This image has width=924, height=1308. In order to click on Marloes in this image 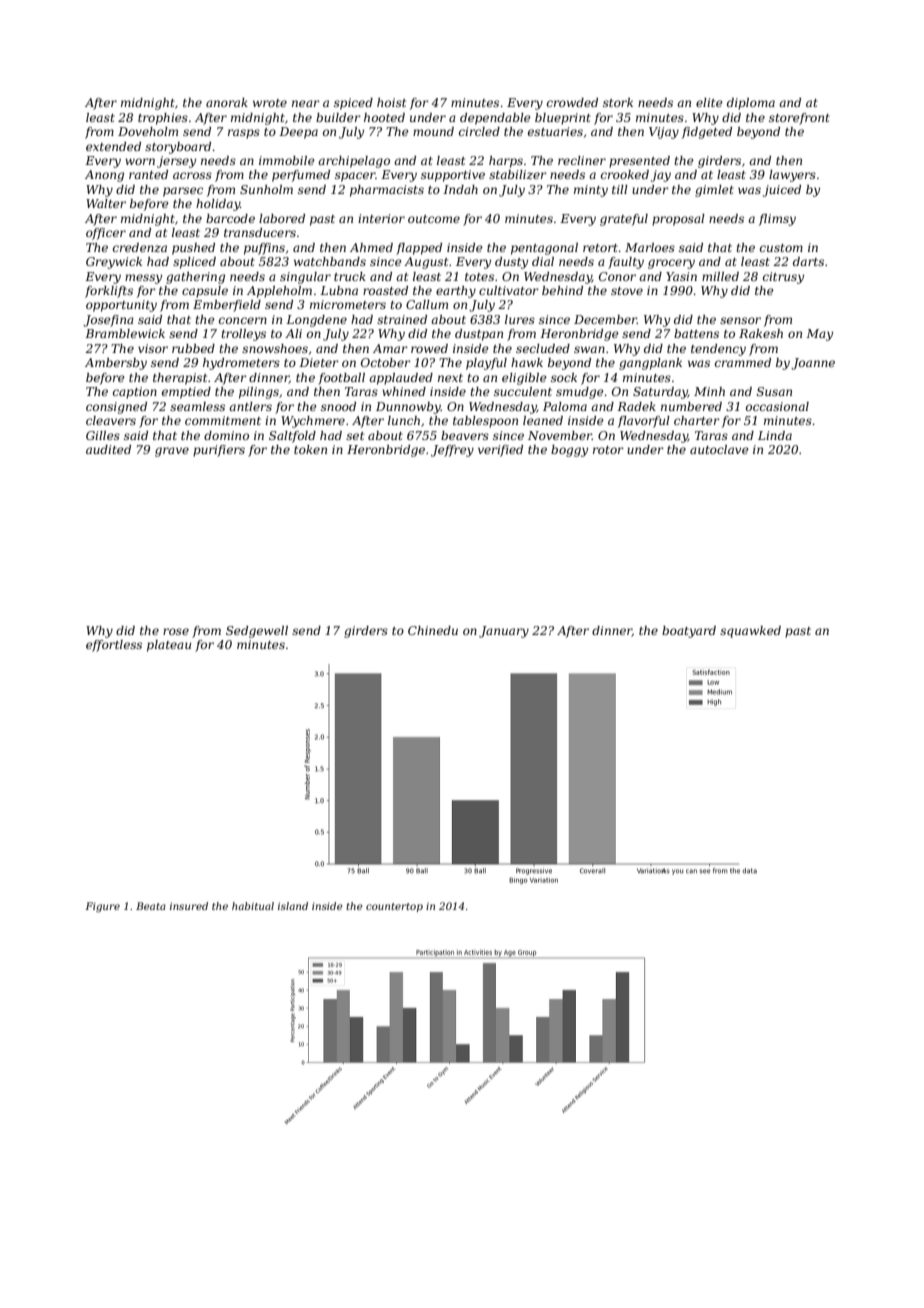, I will do `click(650, 247)`.
